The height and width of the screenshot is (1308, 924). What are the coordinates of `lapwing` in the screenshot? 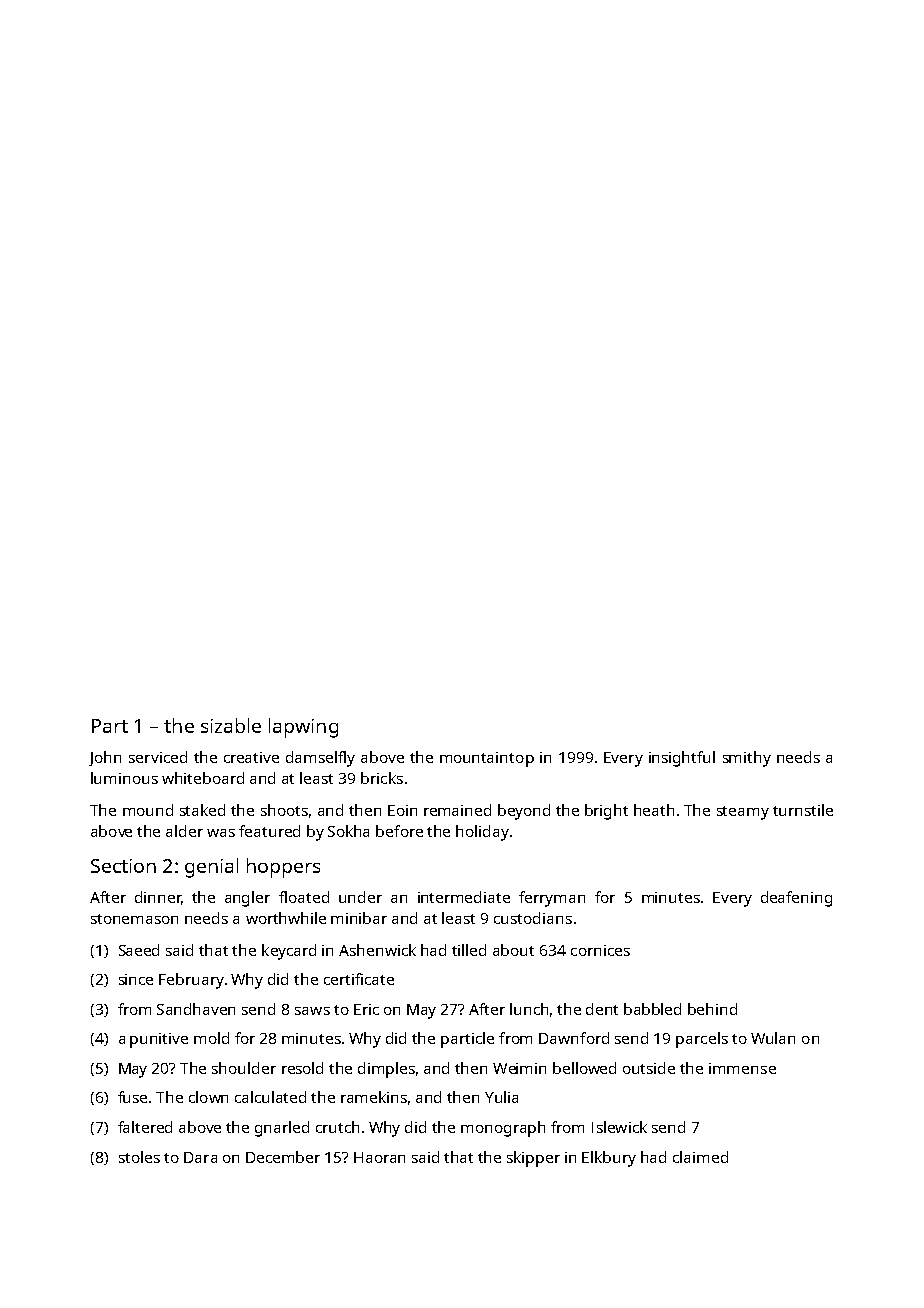 It's located at (303, 728).
